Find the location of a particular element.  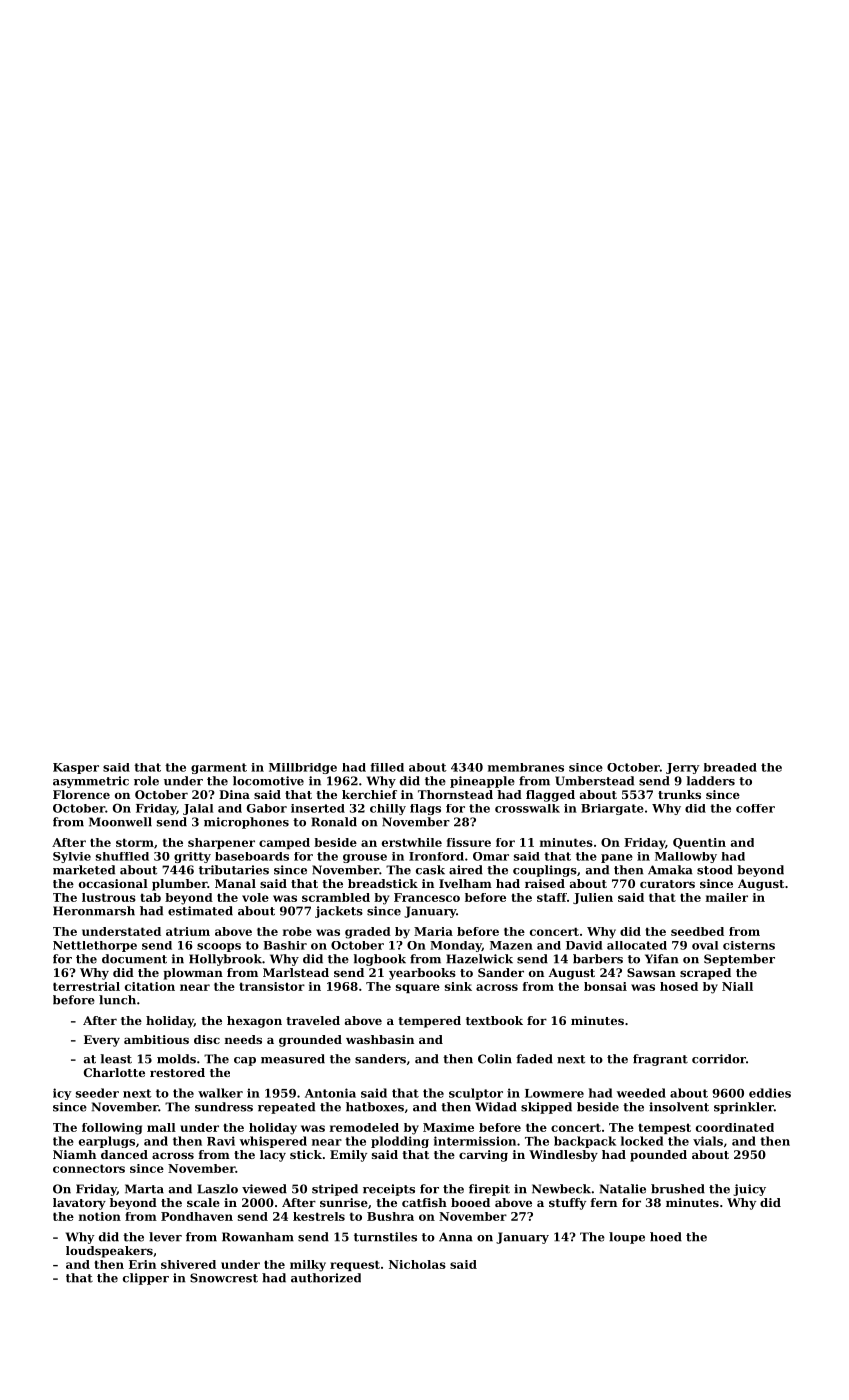

Quentin is located at coordinates (699, 843).
